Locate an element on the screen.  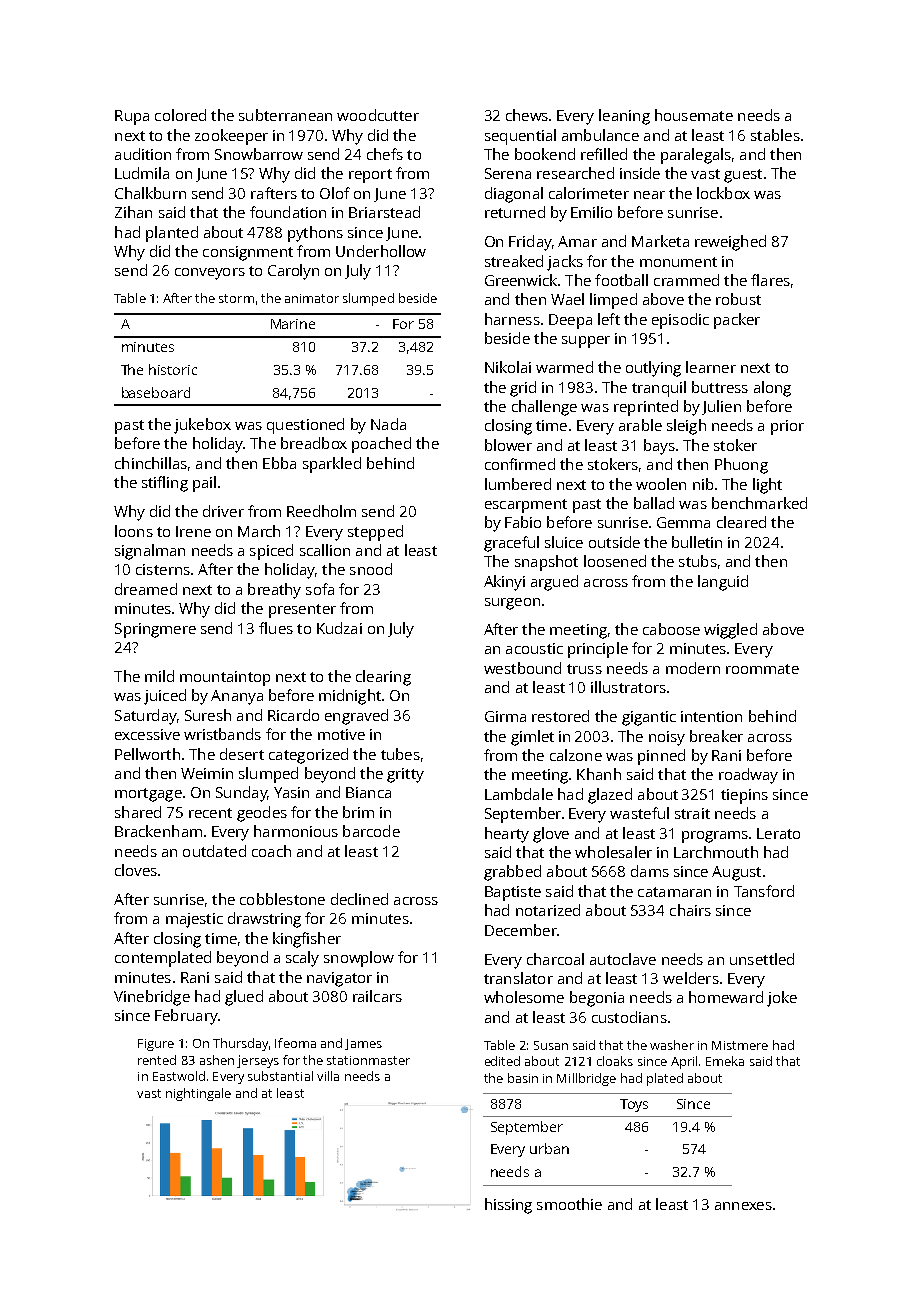
roadway is located at coordinates (748, 776).
